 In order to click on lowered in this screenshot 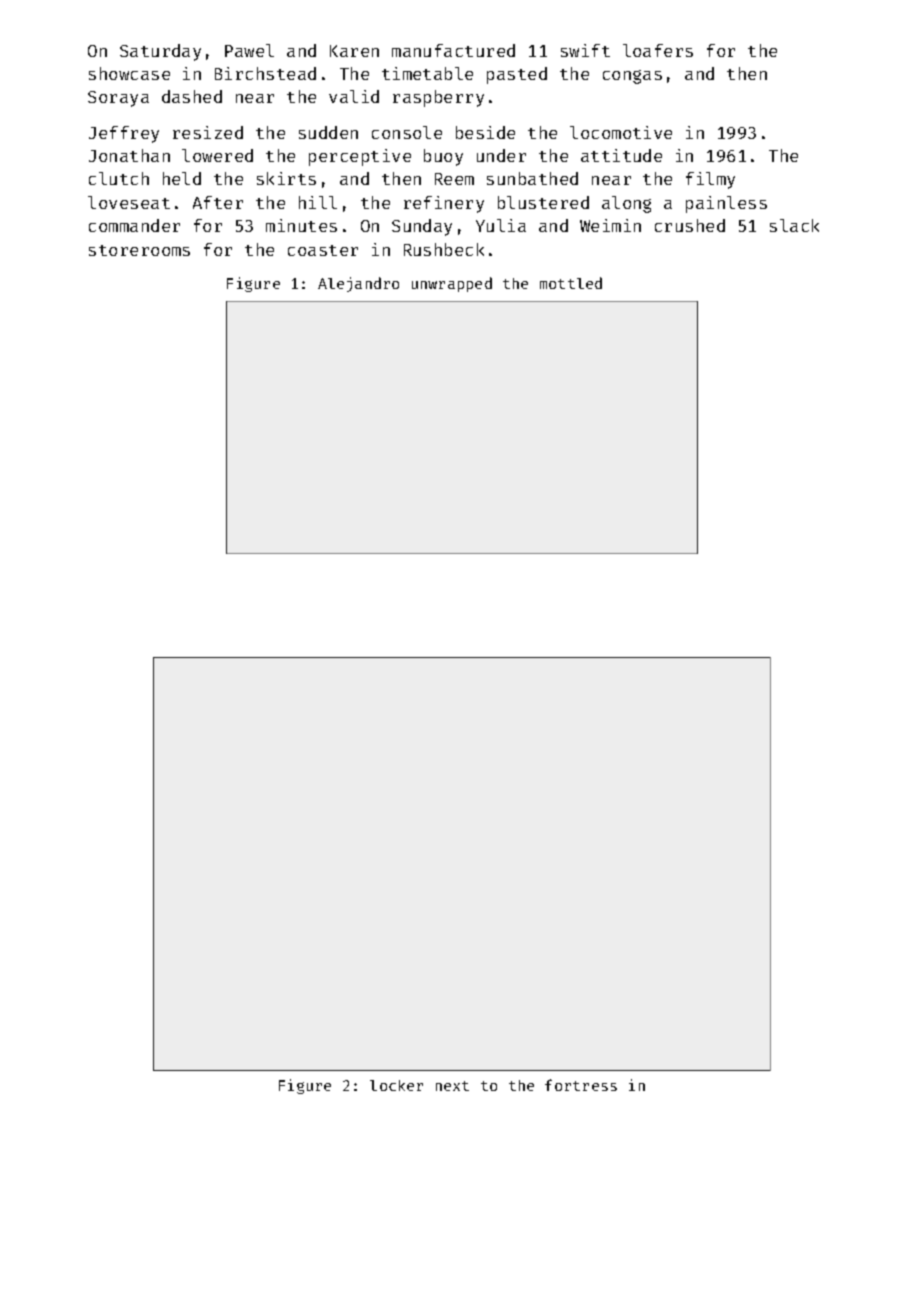, I will do `click(217, 155)`.
